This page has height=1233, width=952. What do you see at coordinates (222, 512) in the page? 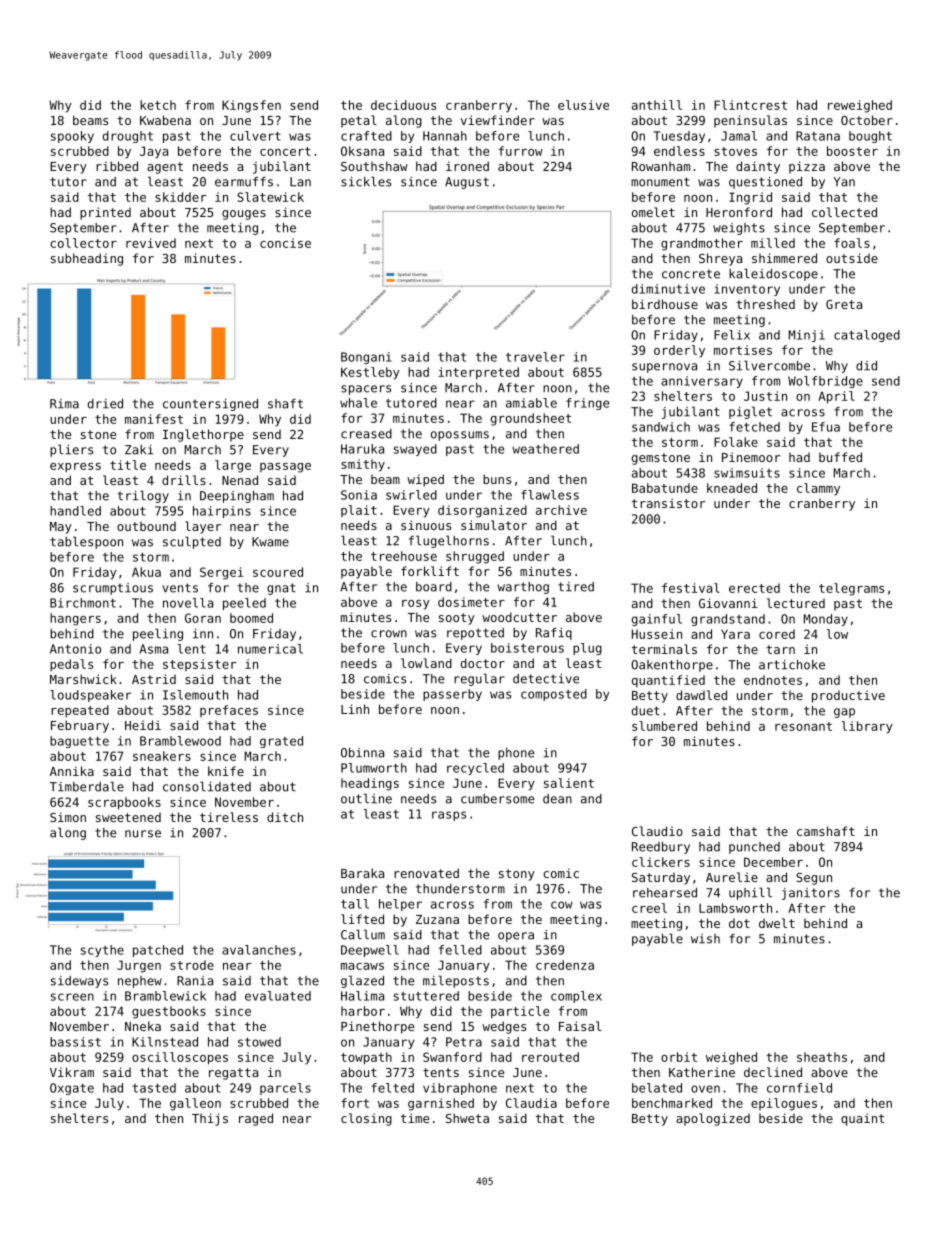
I see `hairpins` at bounding box center [222, 512].
